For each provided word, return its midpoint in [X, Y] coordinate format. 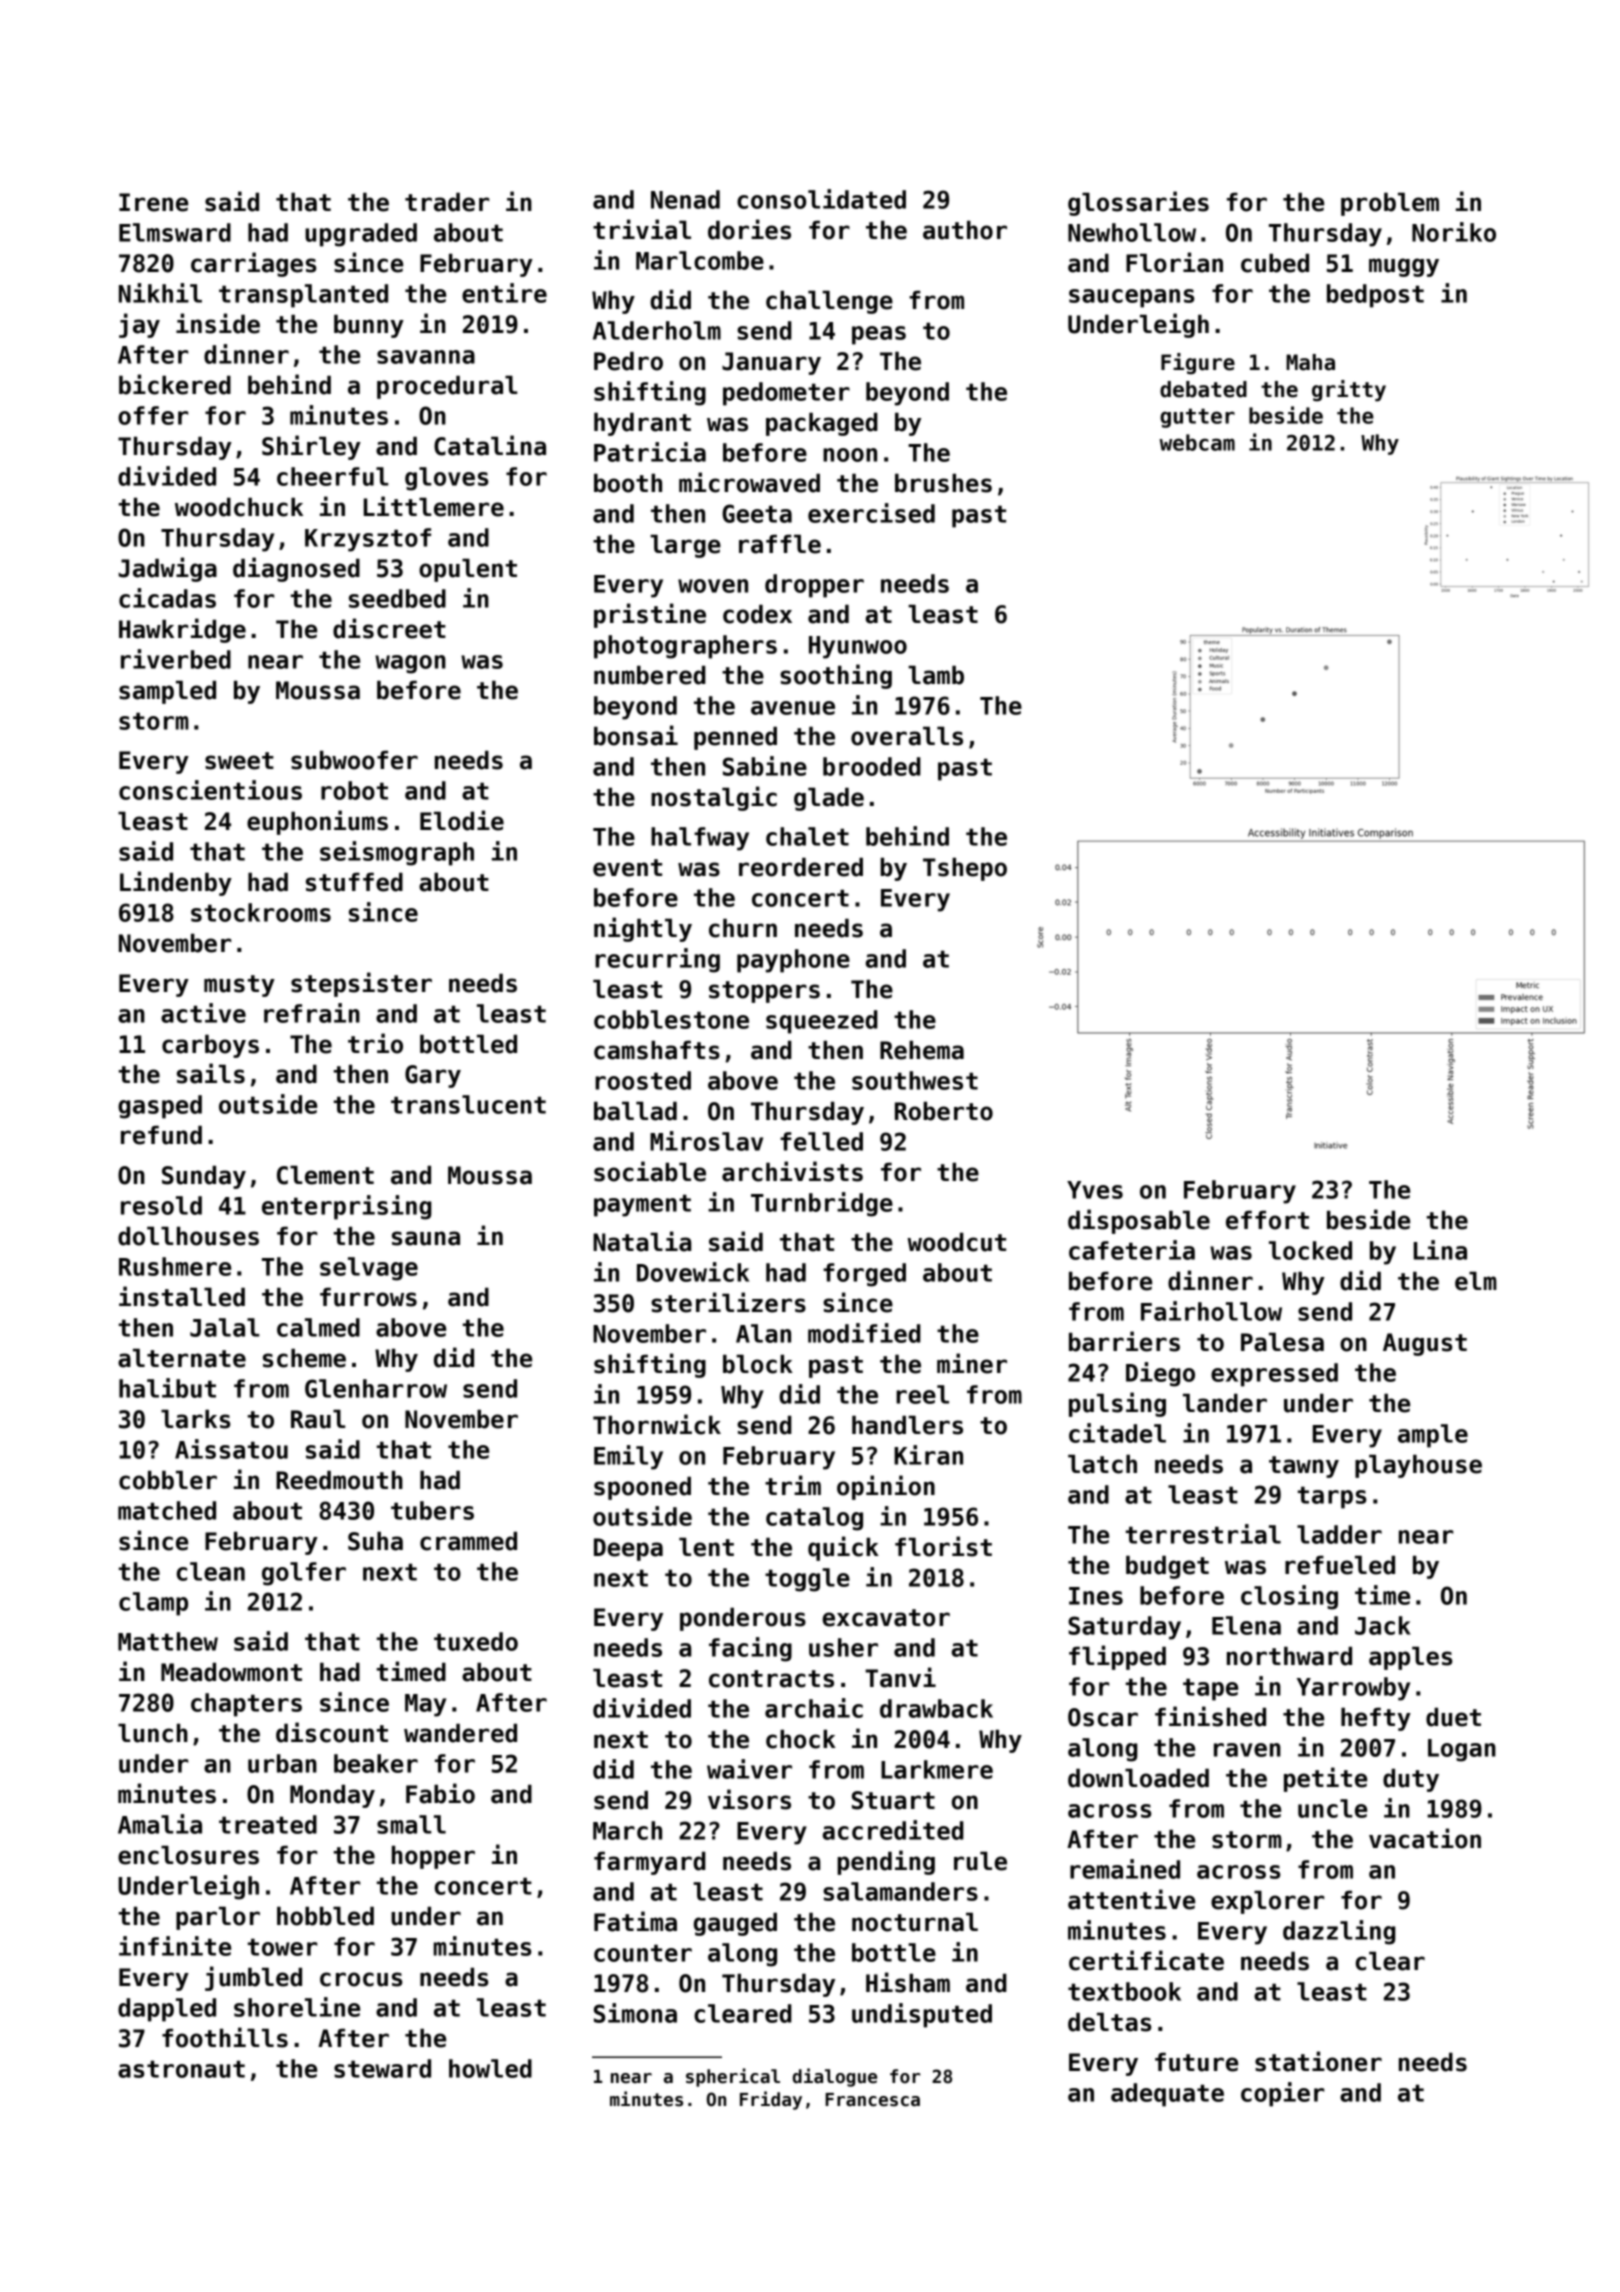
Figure [1198, 364]
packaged [822, 424]
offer [153, 415]
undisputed [922, 2015]
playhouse [1418, 1466]
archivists [792, 1171]
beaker [376, 1763]
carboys [210, 1046]
